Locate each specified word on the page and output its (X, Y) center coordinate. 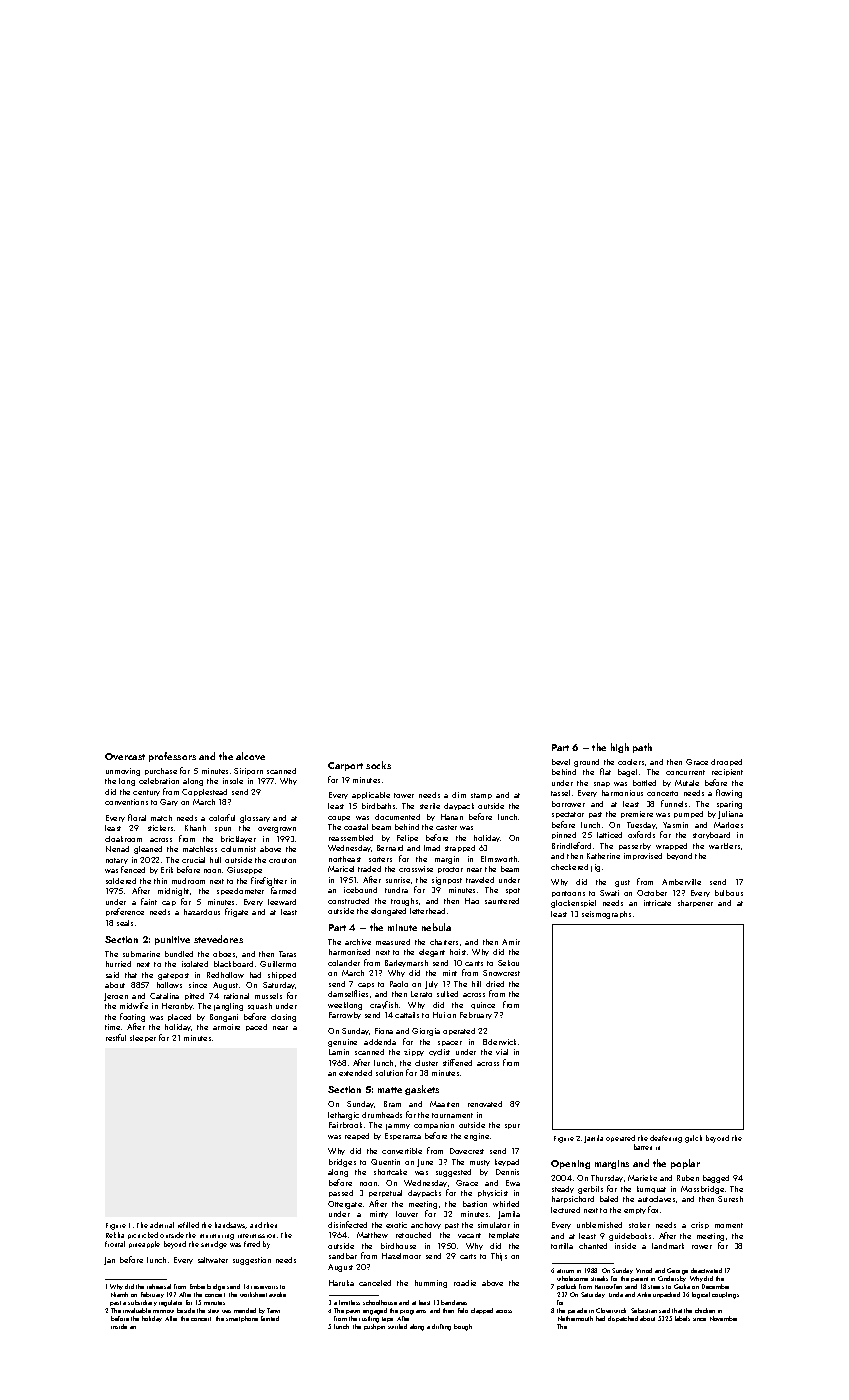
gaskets (422, 1090)
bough (463, 1327)
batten (643, 1147)
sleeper (143, 1038)
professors (172, 757)
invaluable (137, 1310)
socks (378, 765)
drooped (726, 762)
